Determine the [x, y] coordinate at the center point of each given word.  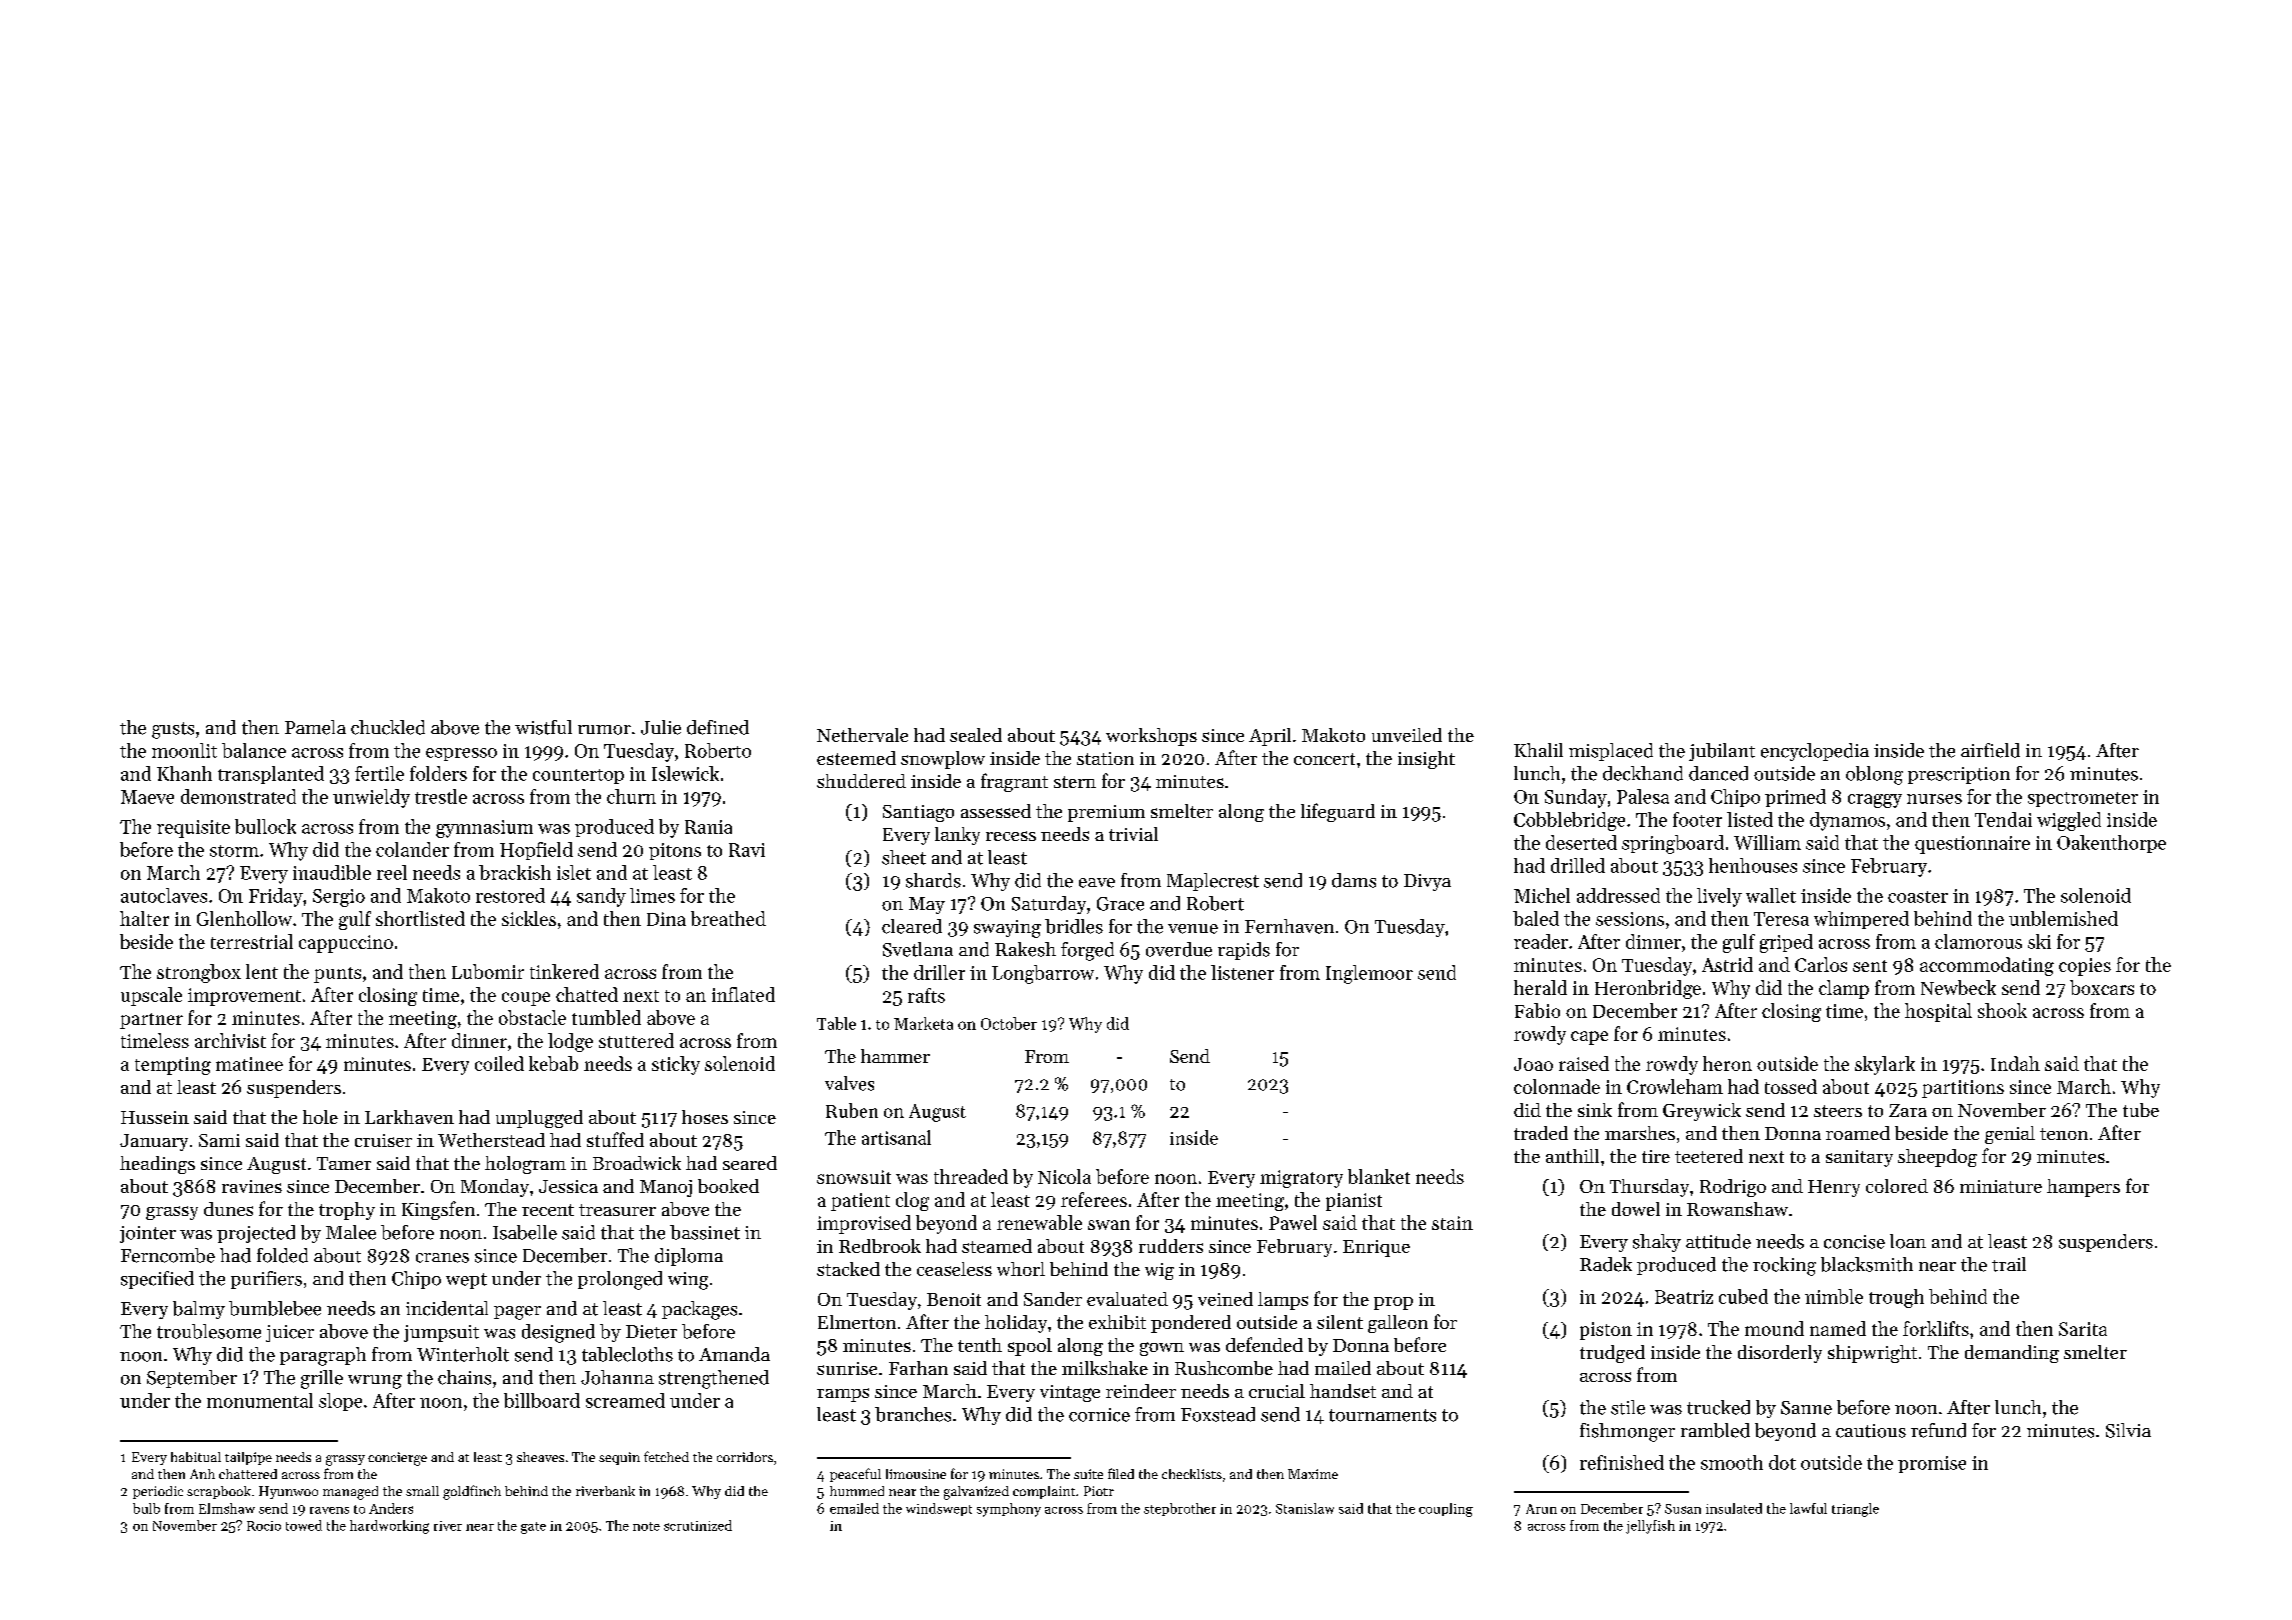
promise [1932, 1464]
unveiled [1407, 735]
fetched [666, 1456]
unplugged [539, 1119]
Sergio [339, 898]
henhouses [1753, 865]
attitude [1718, 1241]
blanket [1379, 1176]
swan [1109, 1225]
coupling [1446, 1510]
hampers [2083, 1188]
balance [254, 750]
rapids [1244, 951]
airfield [1990, 750]
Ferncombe [168, 1255]
